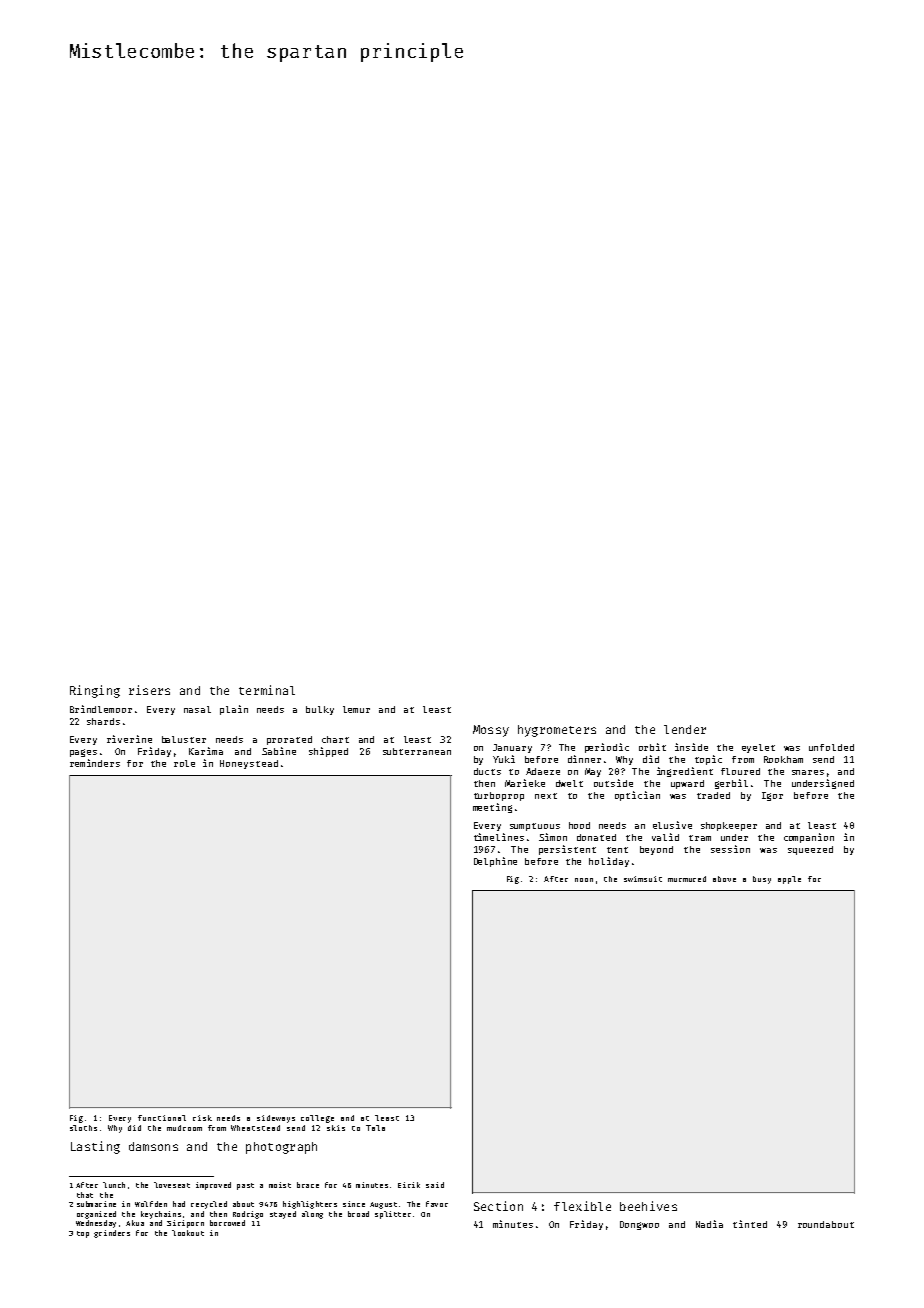 This image has width=924, height=1308. What do you see at coordinates (582, 1206) in the image?
I see `flexible` at bounding box center [582, 1206].
